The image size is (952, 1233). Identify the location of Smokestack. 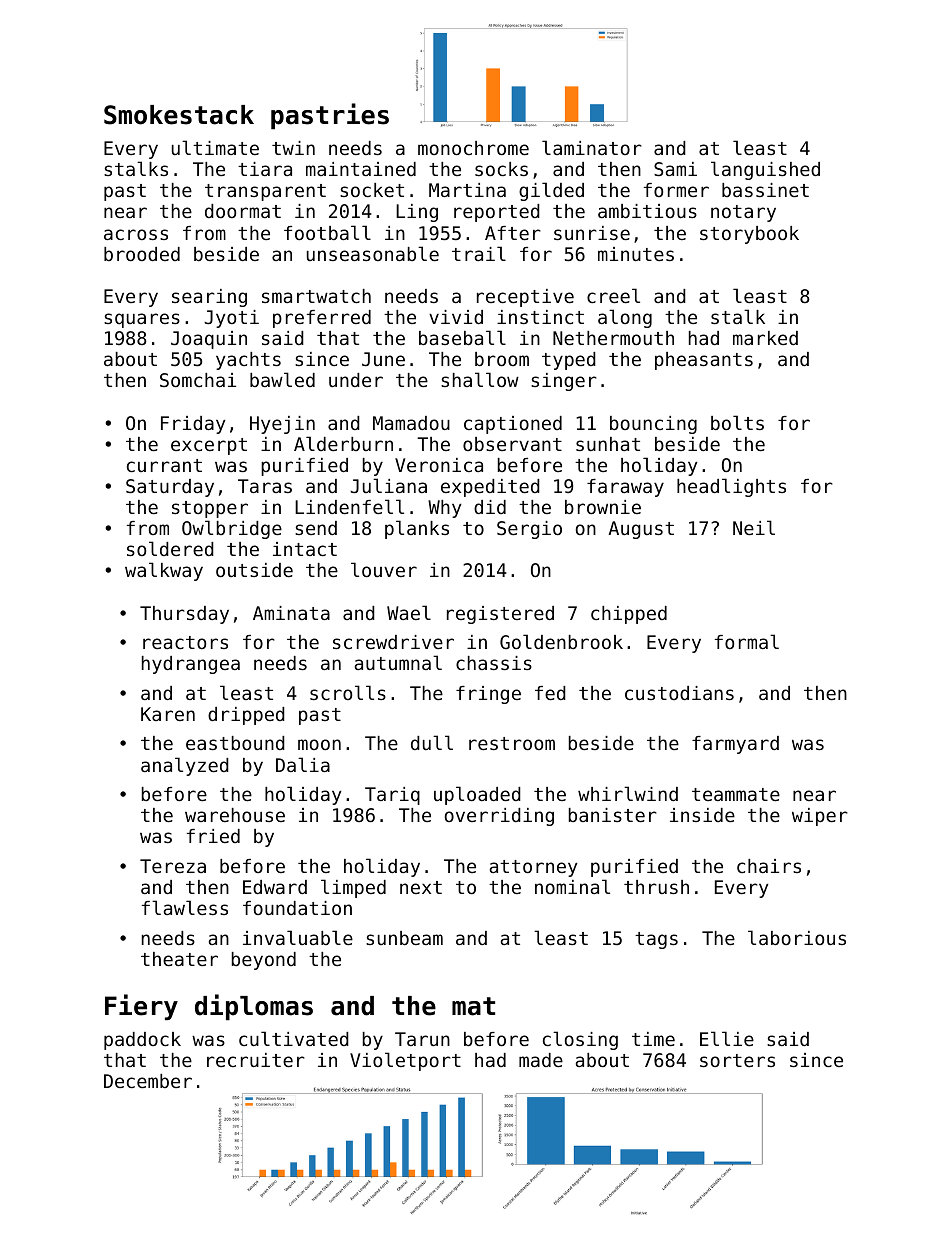
(179, 115).
